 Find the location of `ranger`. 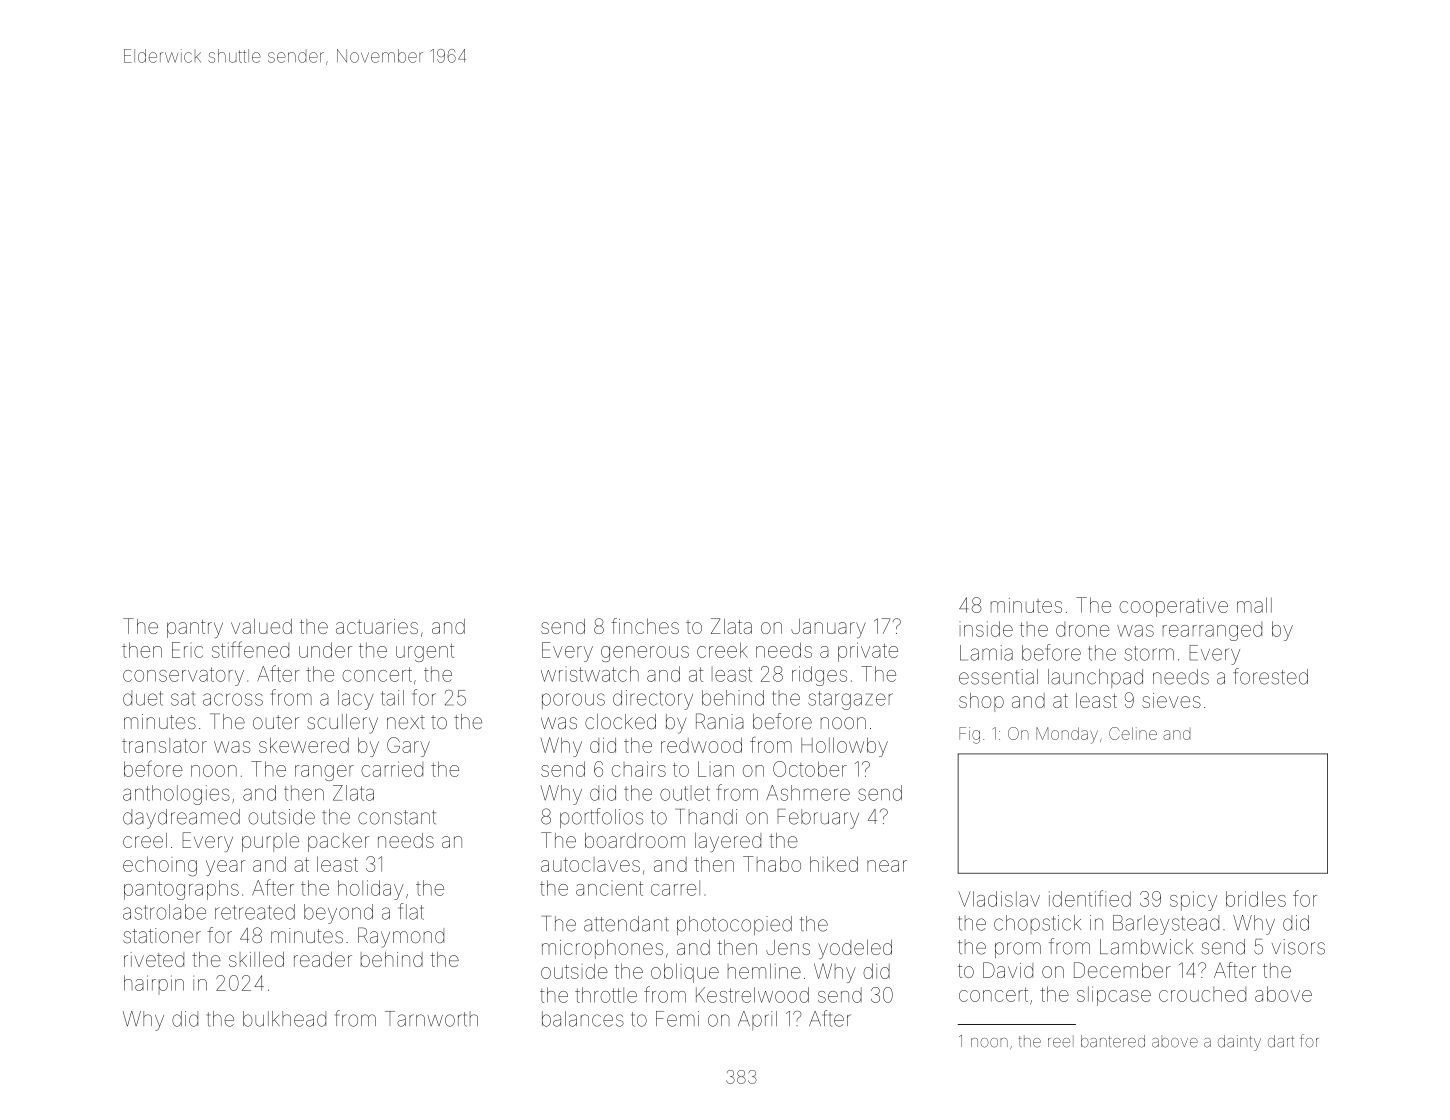

ranger is located at coordinates (324, 773).
